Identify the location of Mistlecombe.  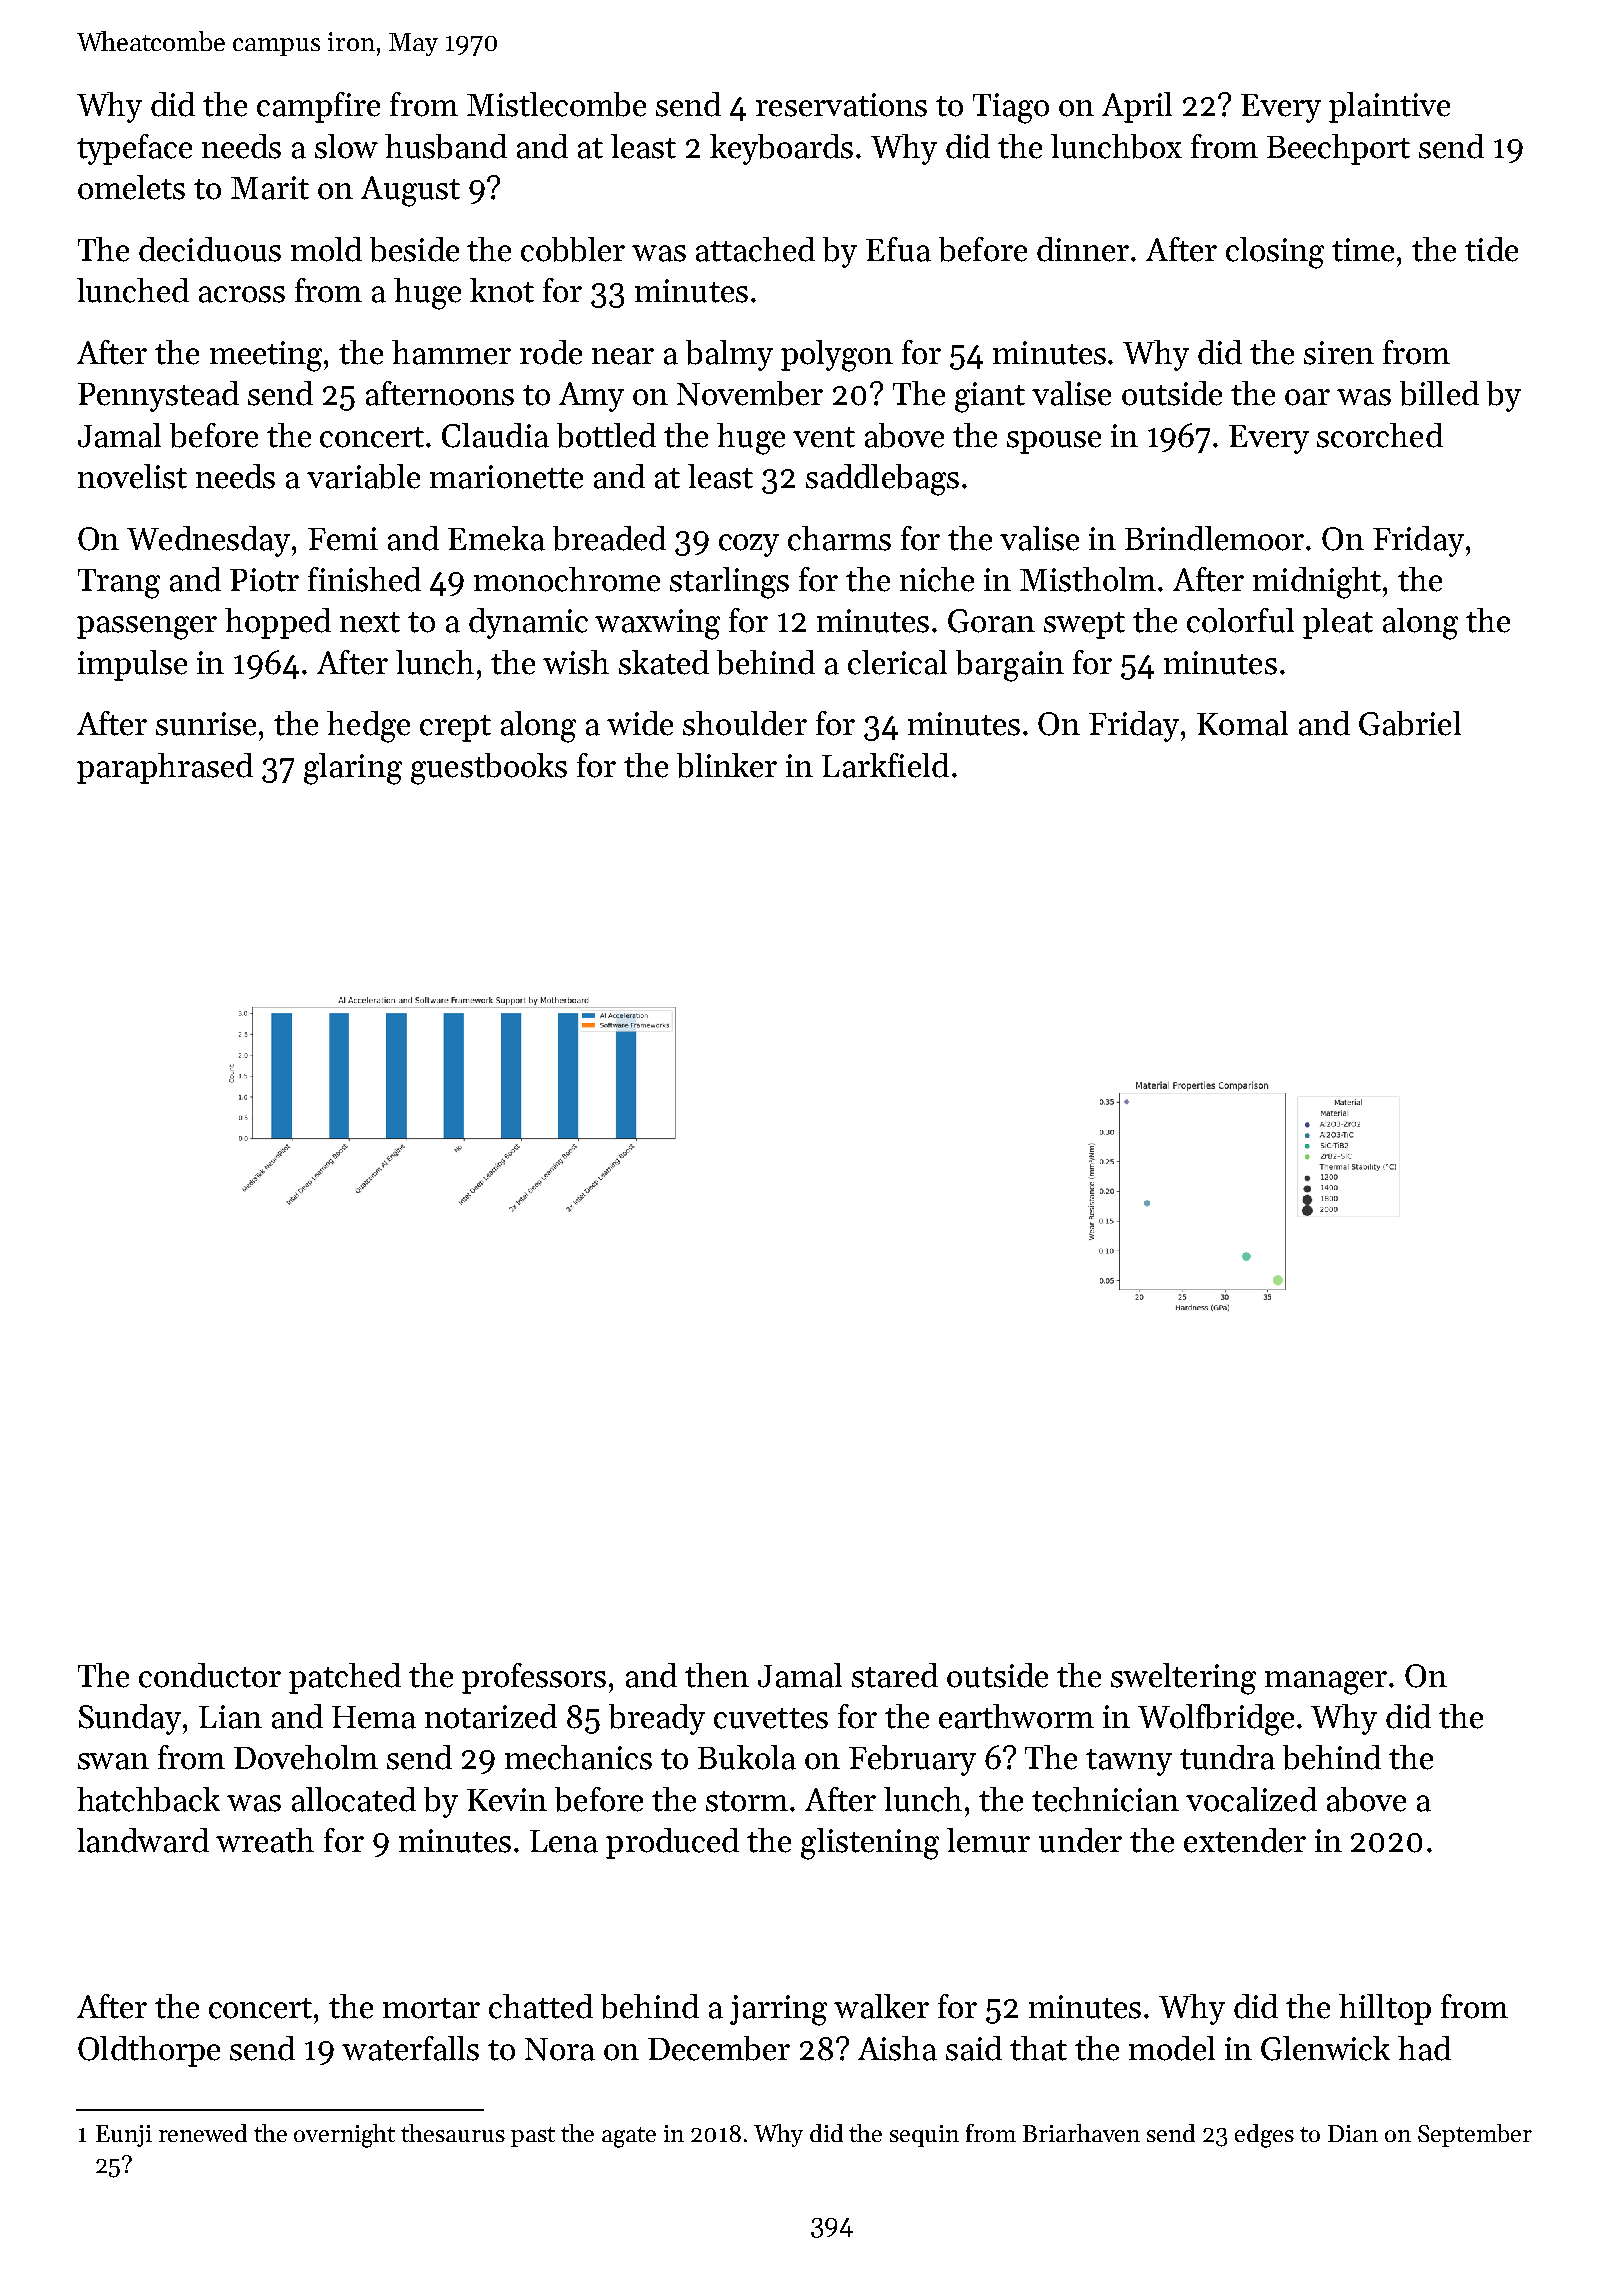
(556, 104).
